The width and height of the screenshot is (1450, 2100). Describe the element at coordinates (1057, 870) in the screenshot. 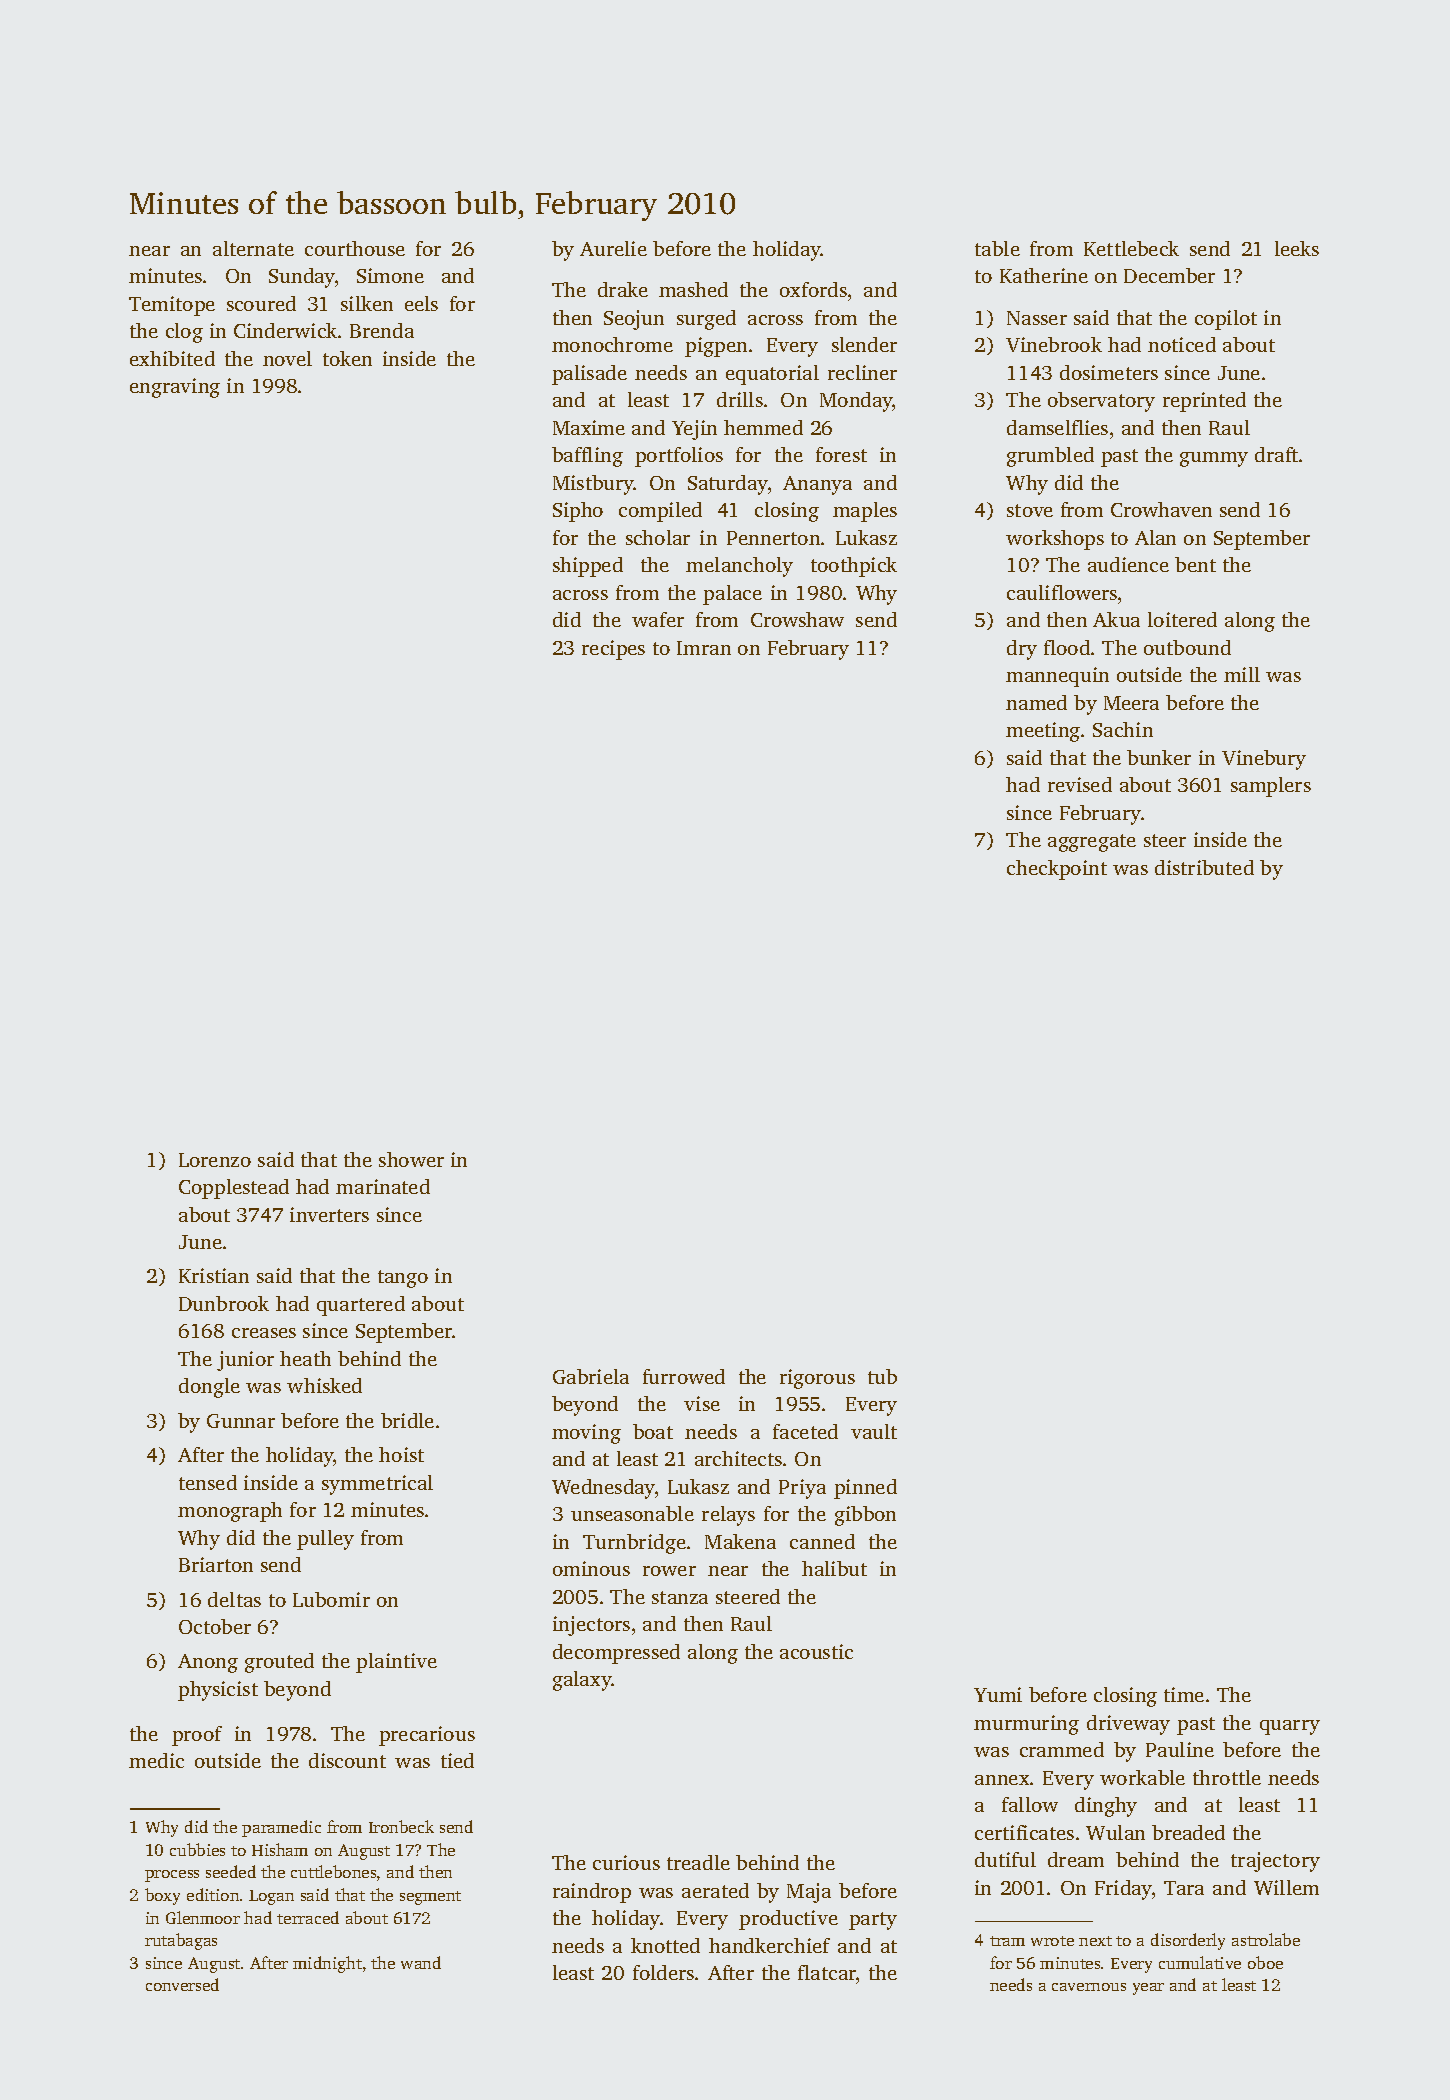

I see `checkpoint` at that location.
